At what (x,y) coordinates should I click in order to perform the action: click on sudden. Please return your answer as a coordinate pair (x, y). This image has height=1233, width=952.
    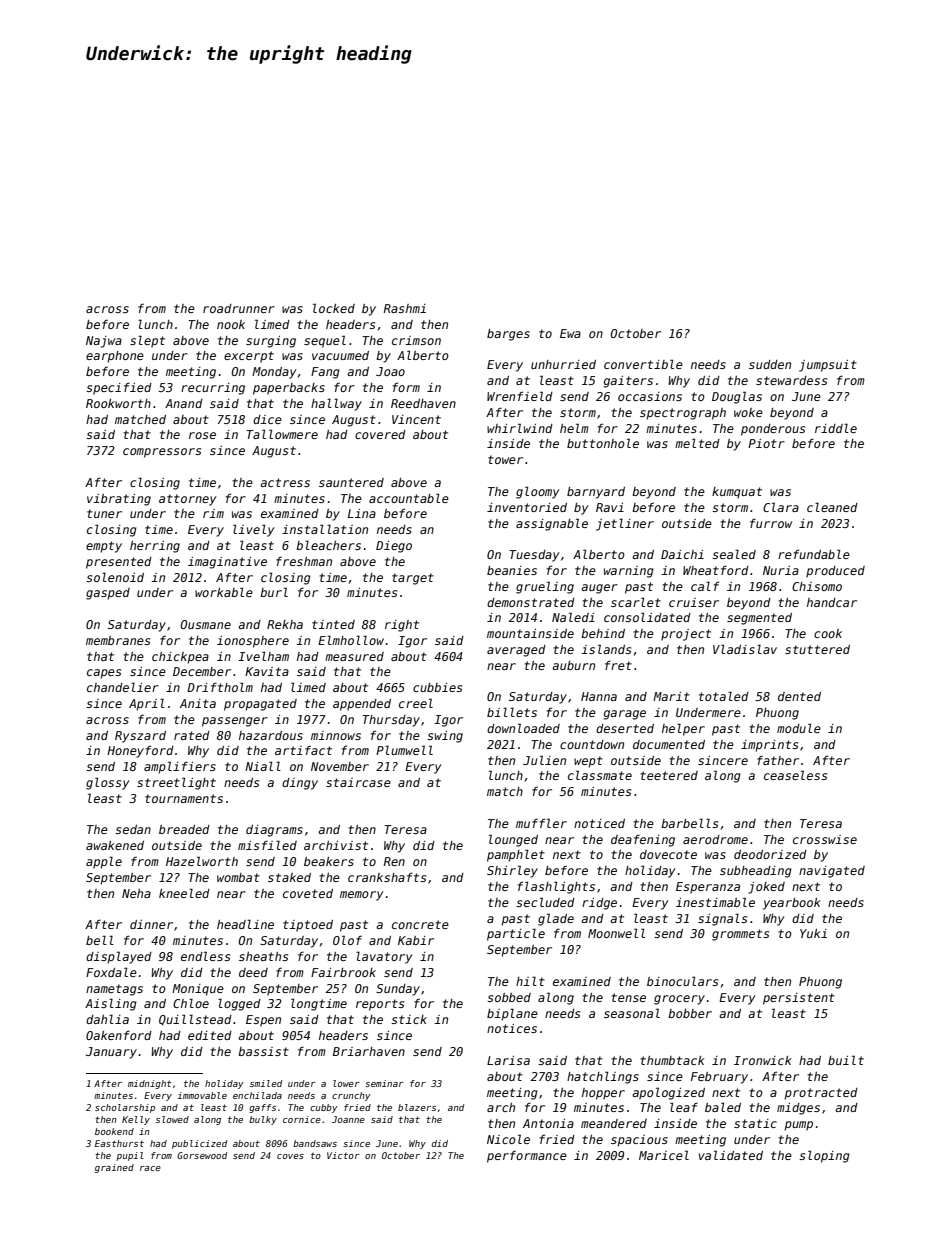
    Looking at the image, I should click on (770, 364).
